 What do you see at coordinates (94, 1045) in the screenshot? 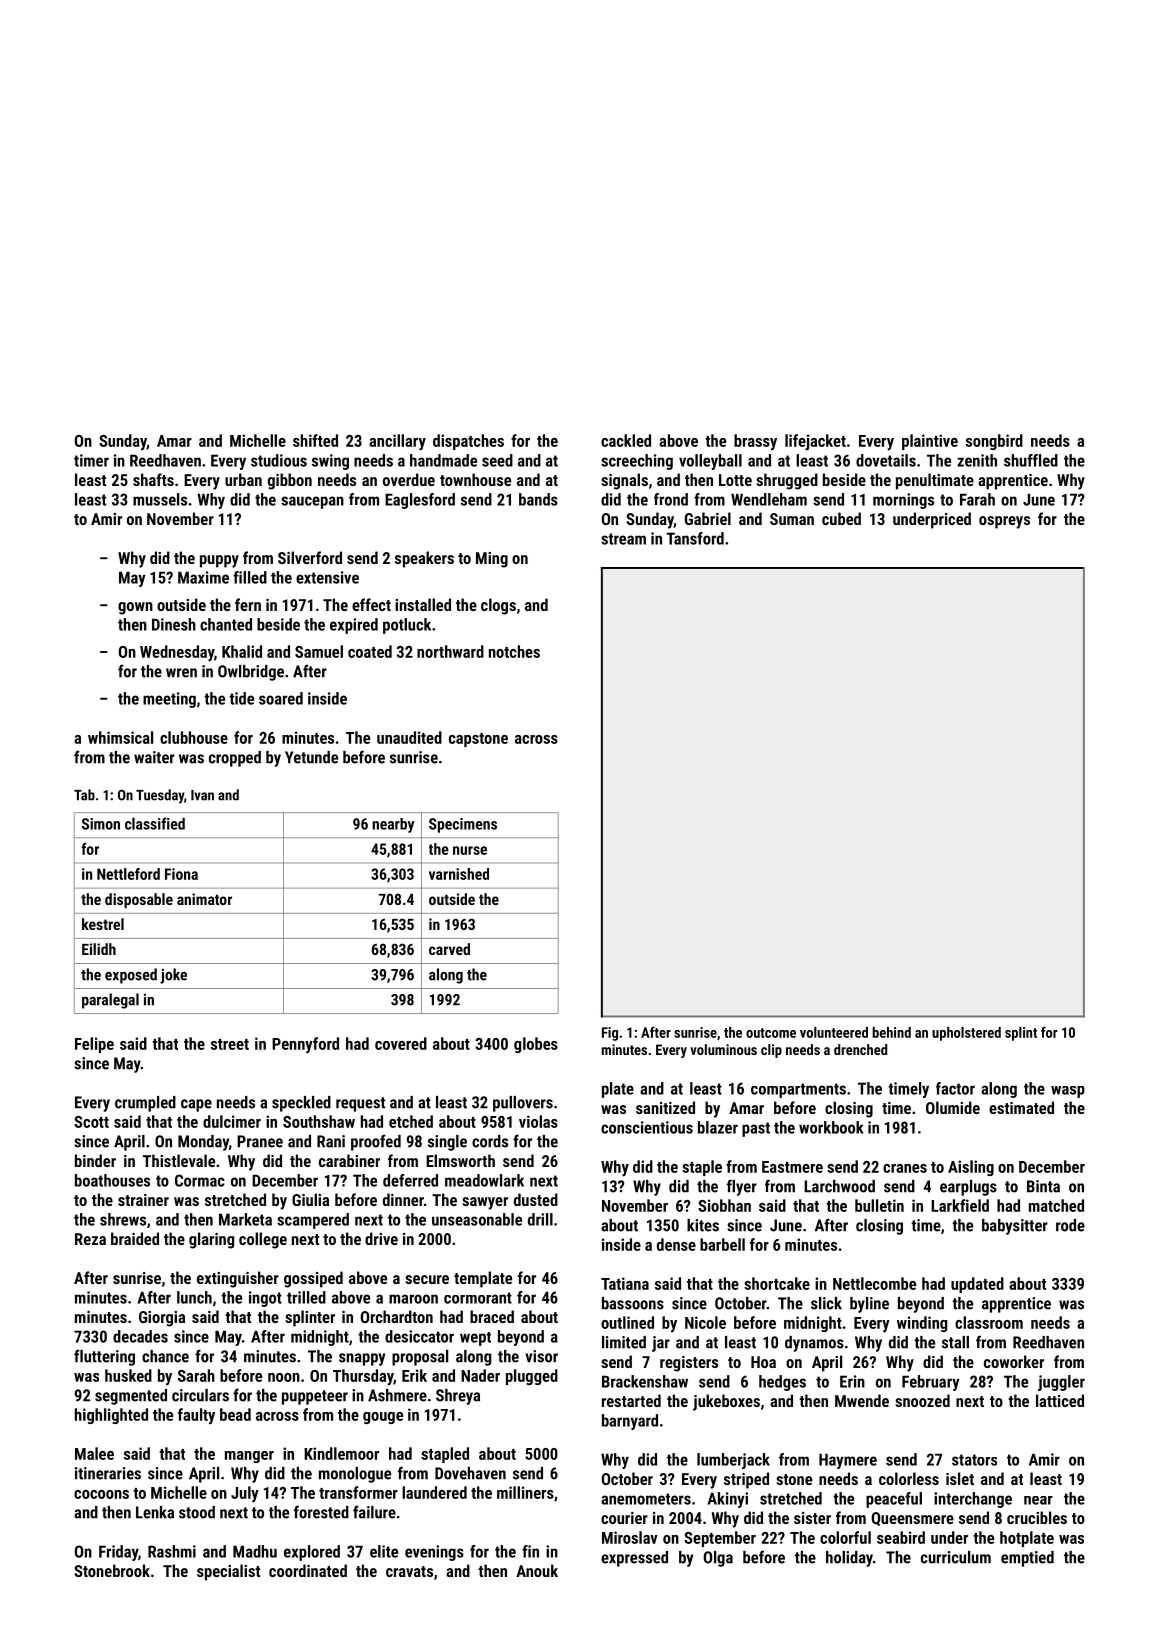
I see `Felipe` at bounding box center [94, 1045].
